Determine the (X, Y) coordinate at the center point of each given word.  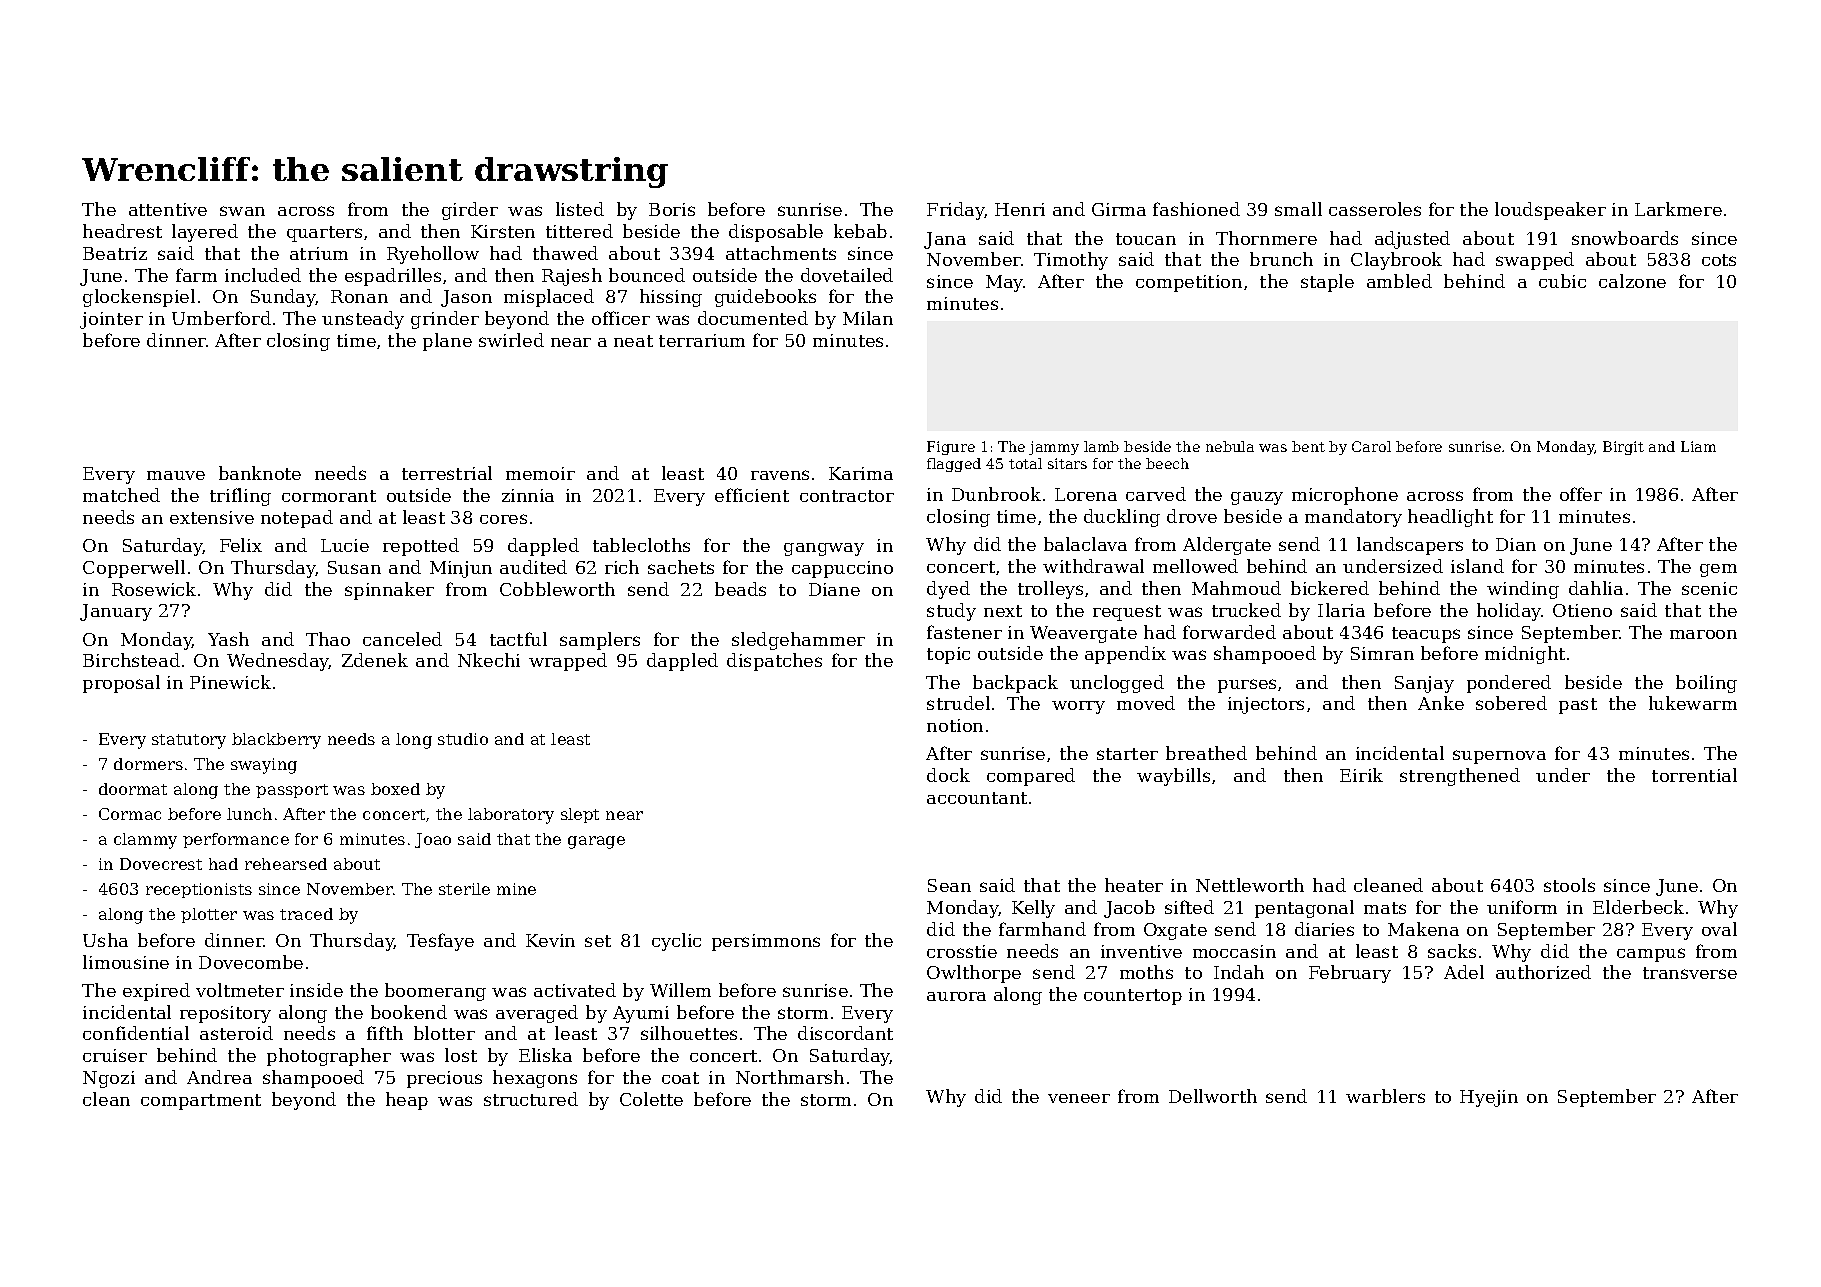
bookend (409, 1012)
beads (740, 589)
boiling (1706, 684)
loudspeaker (1550, 211)
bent (1308, 446)
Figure (951, 448)
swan (242, 211)
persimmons (766, 942)
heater (1134, 885)
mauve (176, 475)
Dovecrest (161, 864)
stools (1569, 885)
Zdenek (375, 660)
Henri (1020, 209)
